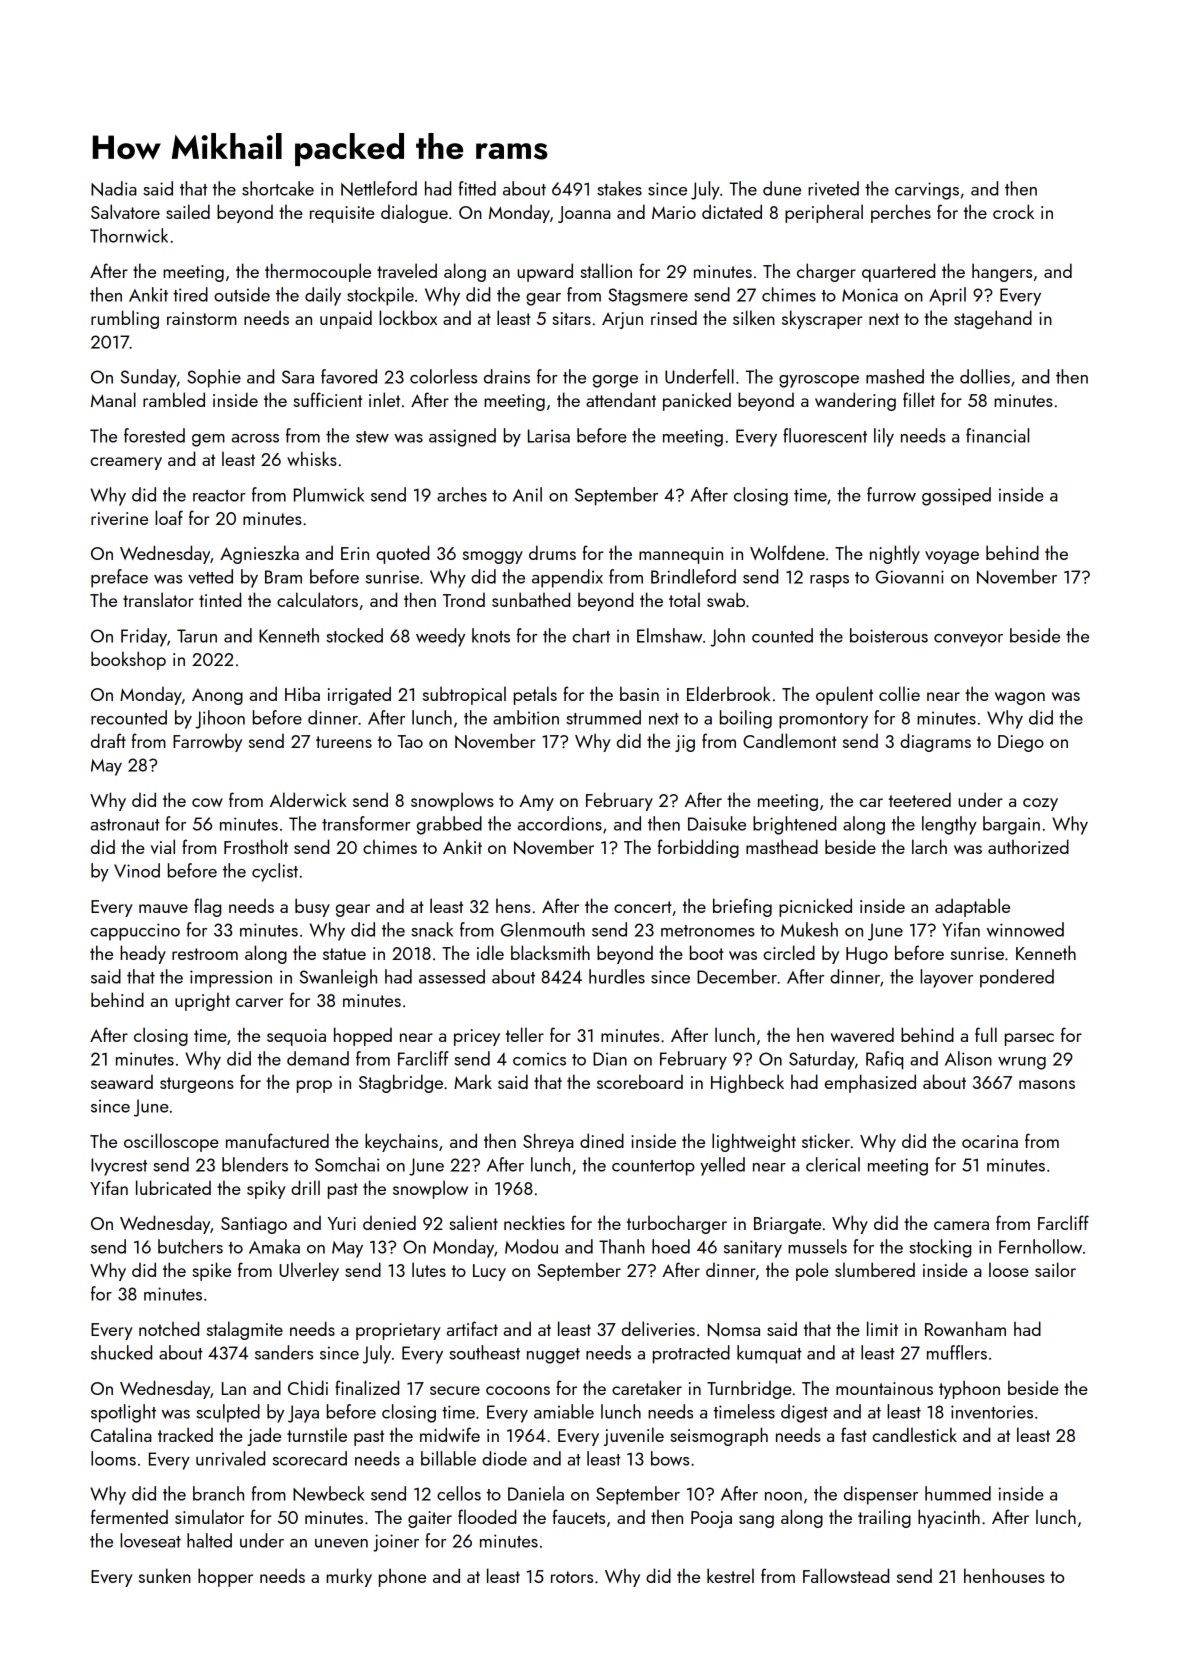  I want to click on sunken, so click(165, 1575).
